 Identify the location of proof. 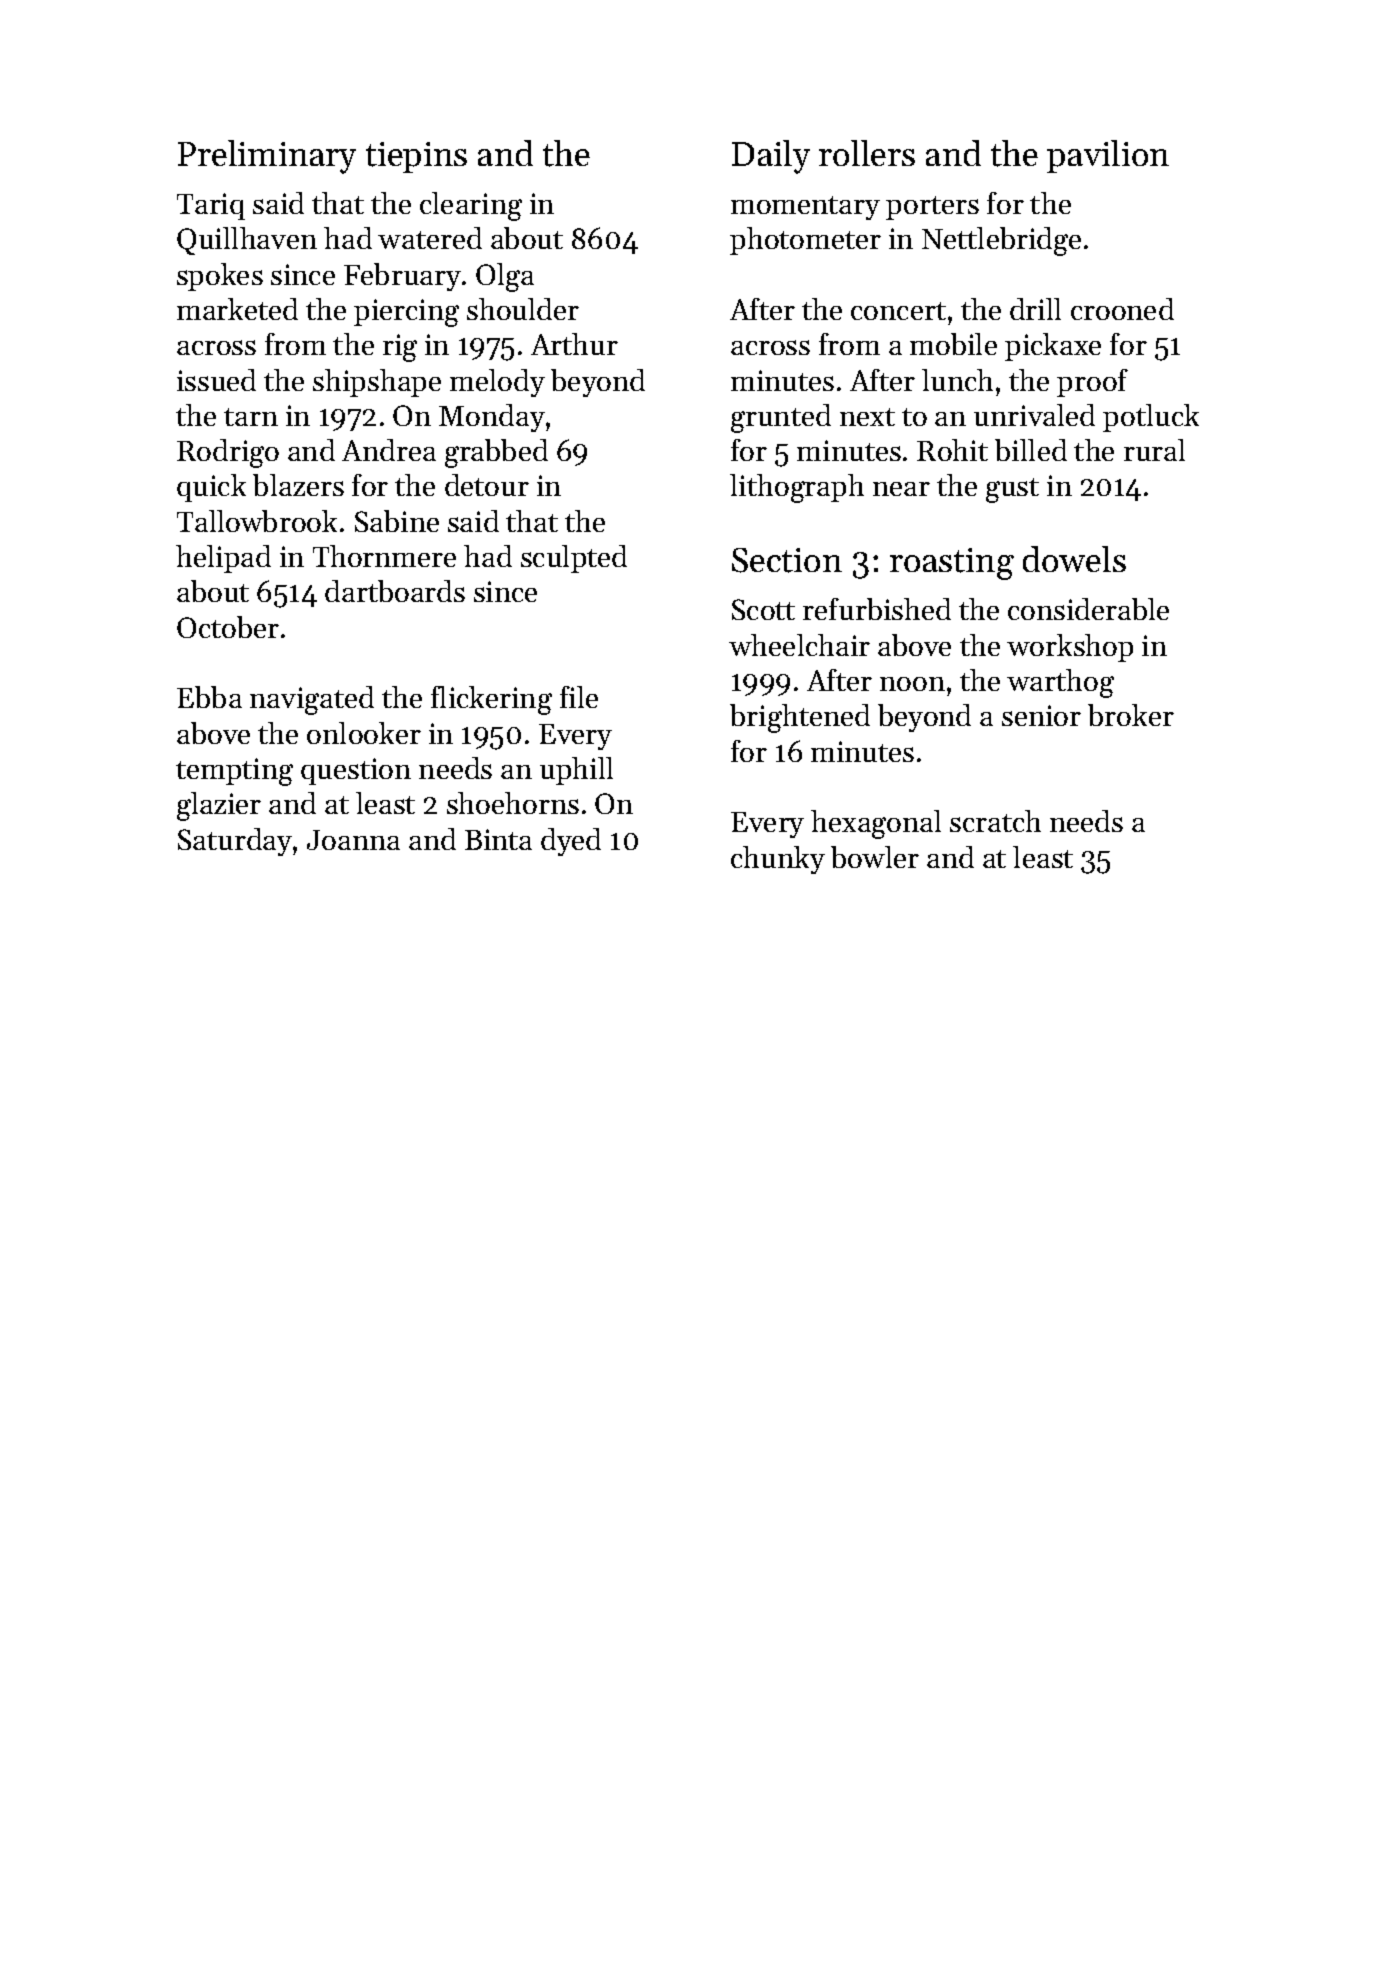
(1092, 383).
